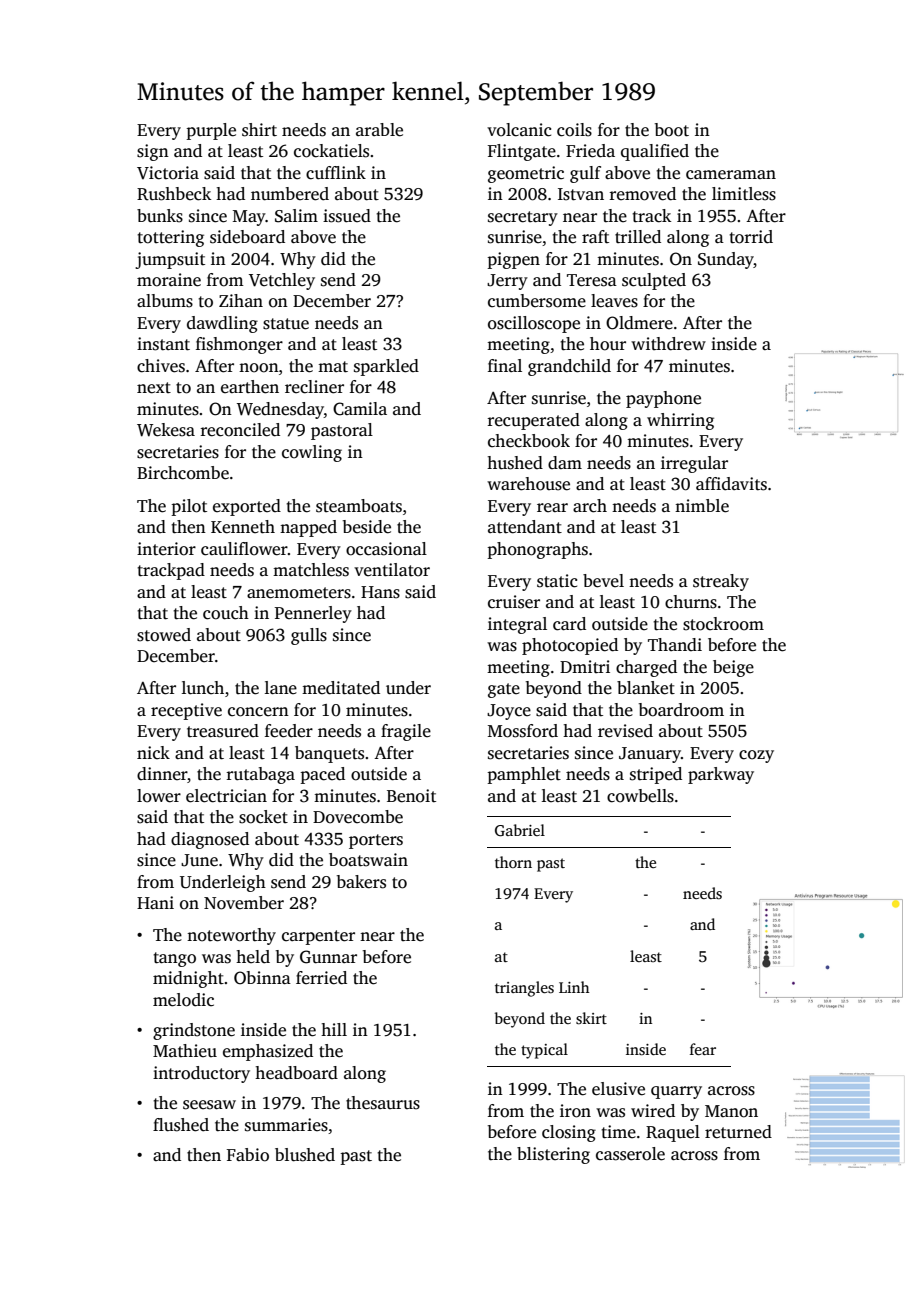  I want to click on dam, so click(565, 462).
